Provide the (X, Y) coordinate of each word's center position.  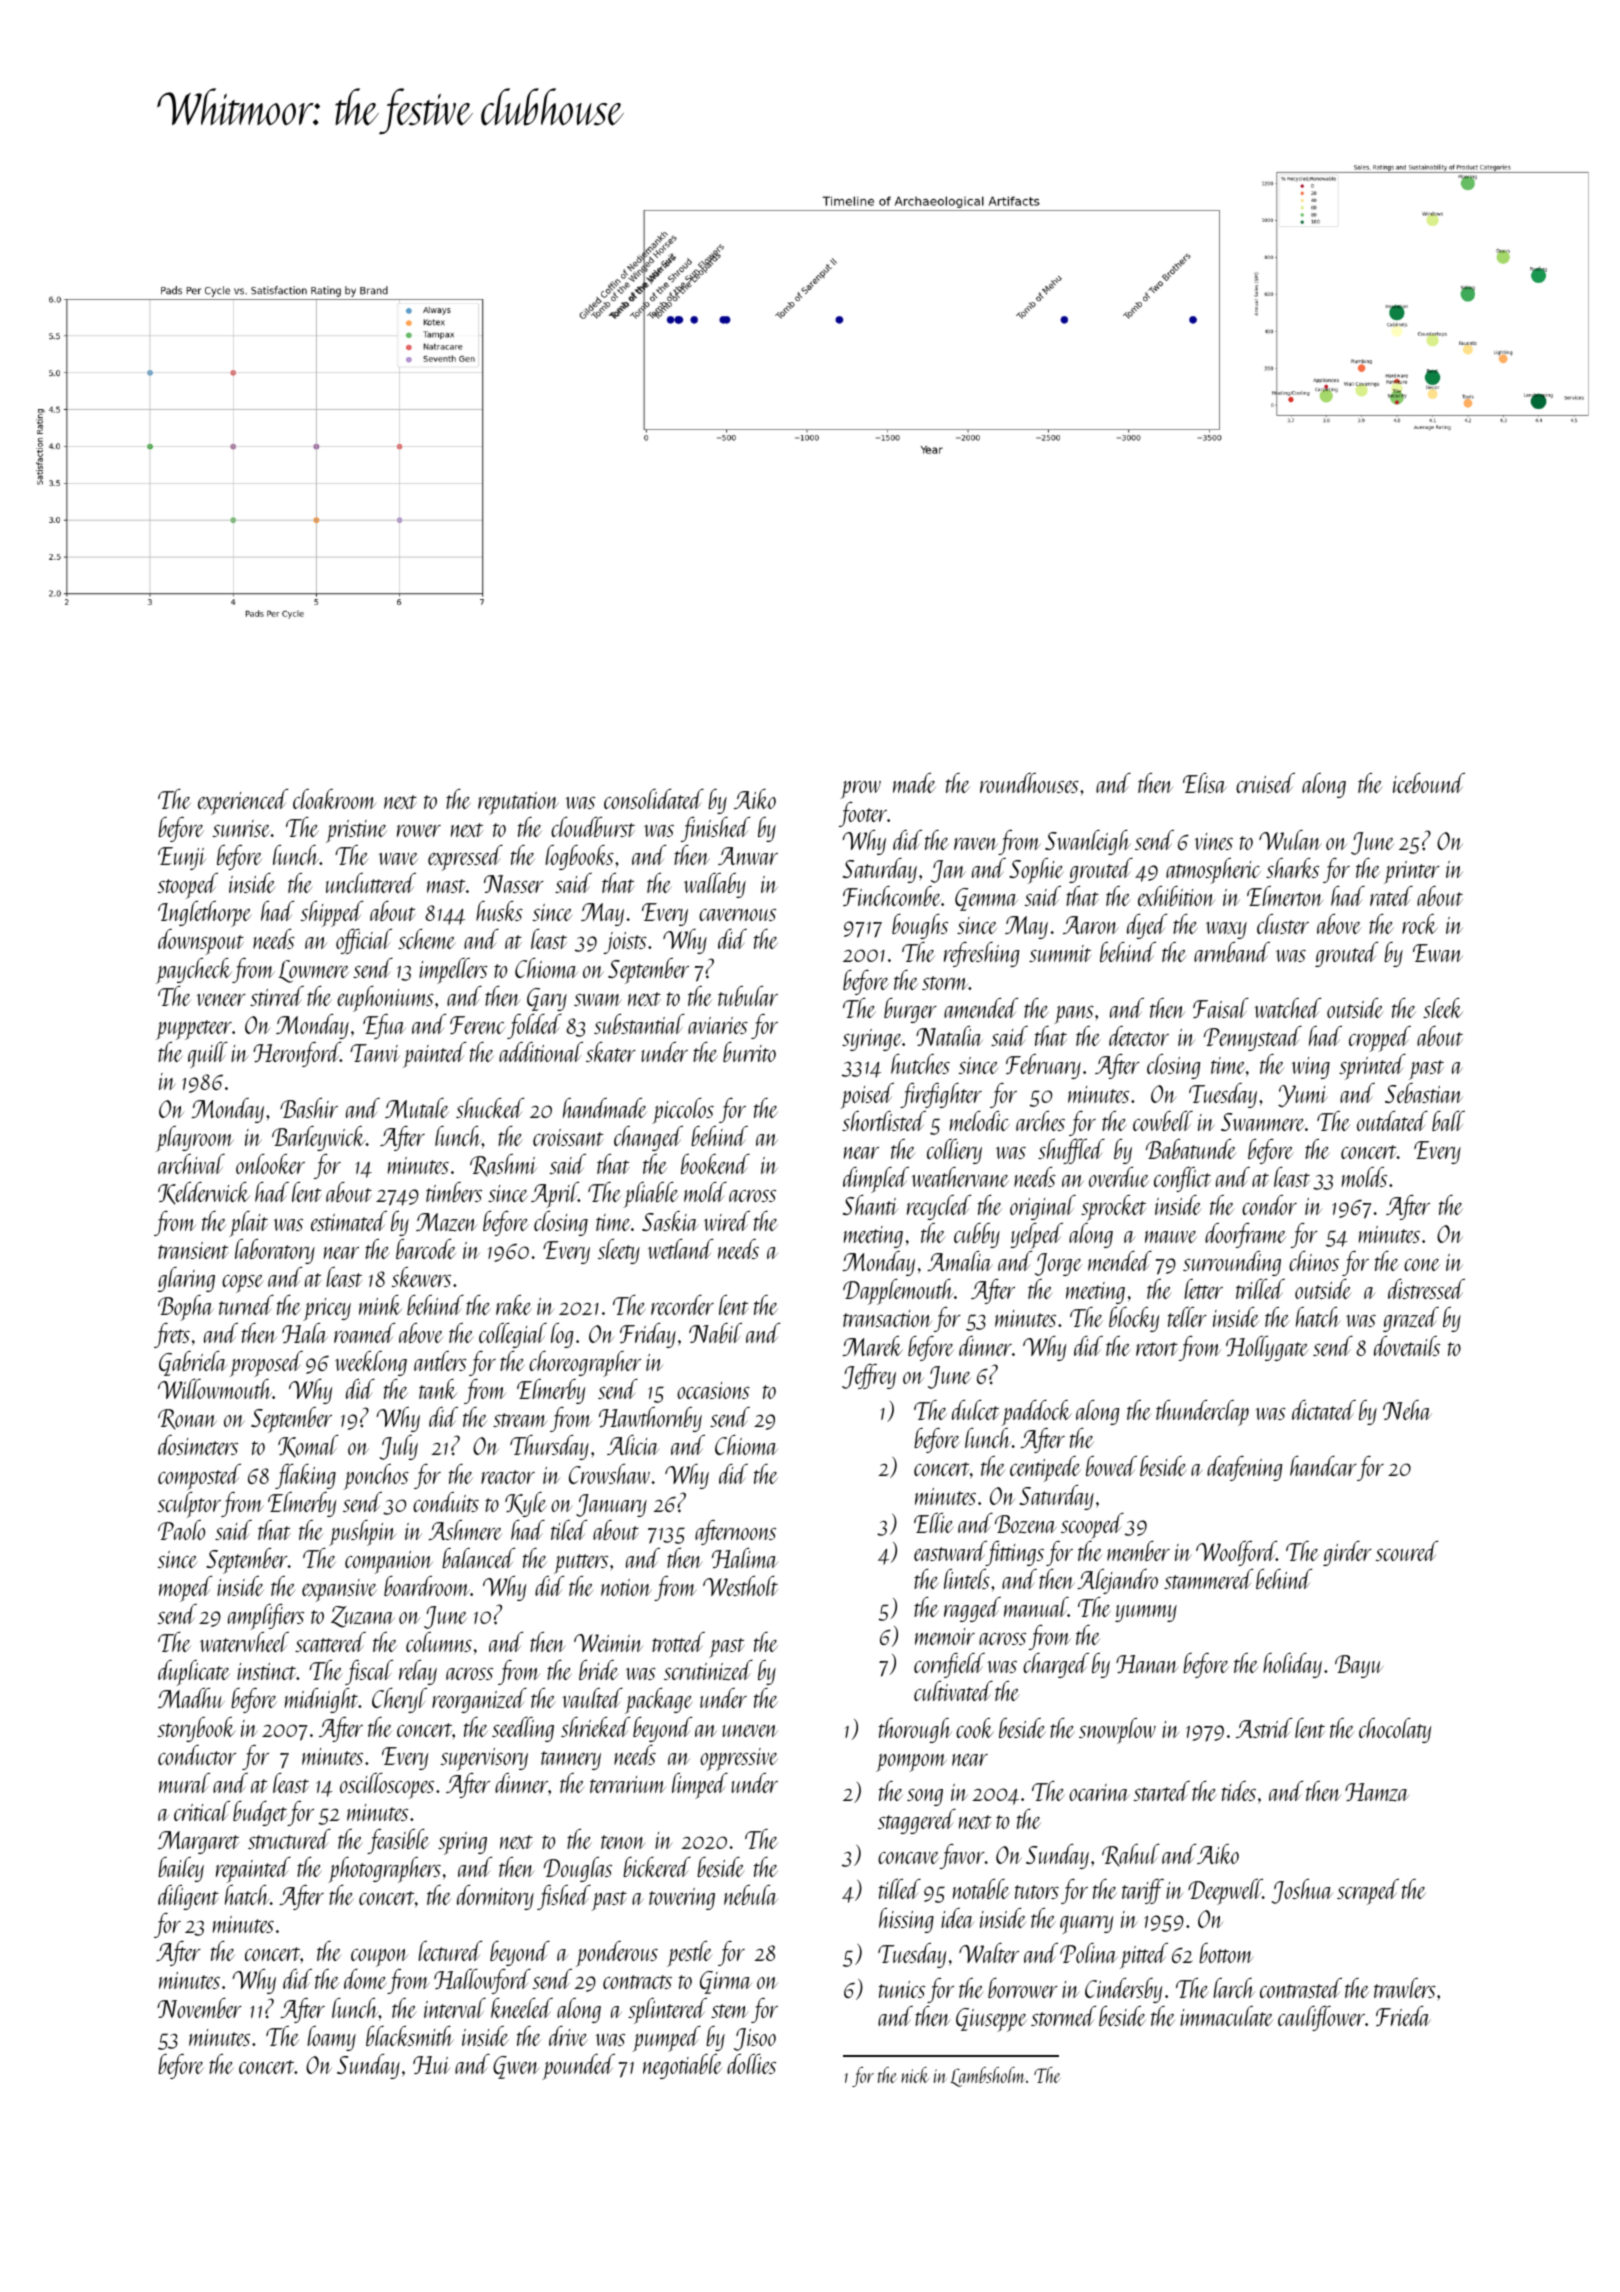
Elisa (1205, 783)
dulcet (975, 1410)
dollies (751, 2064)
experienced (243, 802)
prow (860, 790)
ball (1448, 1121)
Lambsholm (988, 2077)
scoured (1407, 1551)
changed (648, 1138)
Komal (308, 1446)
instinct (267, 1671)
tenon (623, 1842)
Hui (431, 2065)
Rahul (1131, 1855)
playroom (195, 1139)
